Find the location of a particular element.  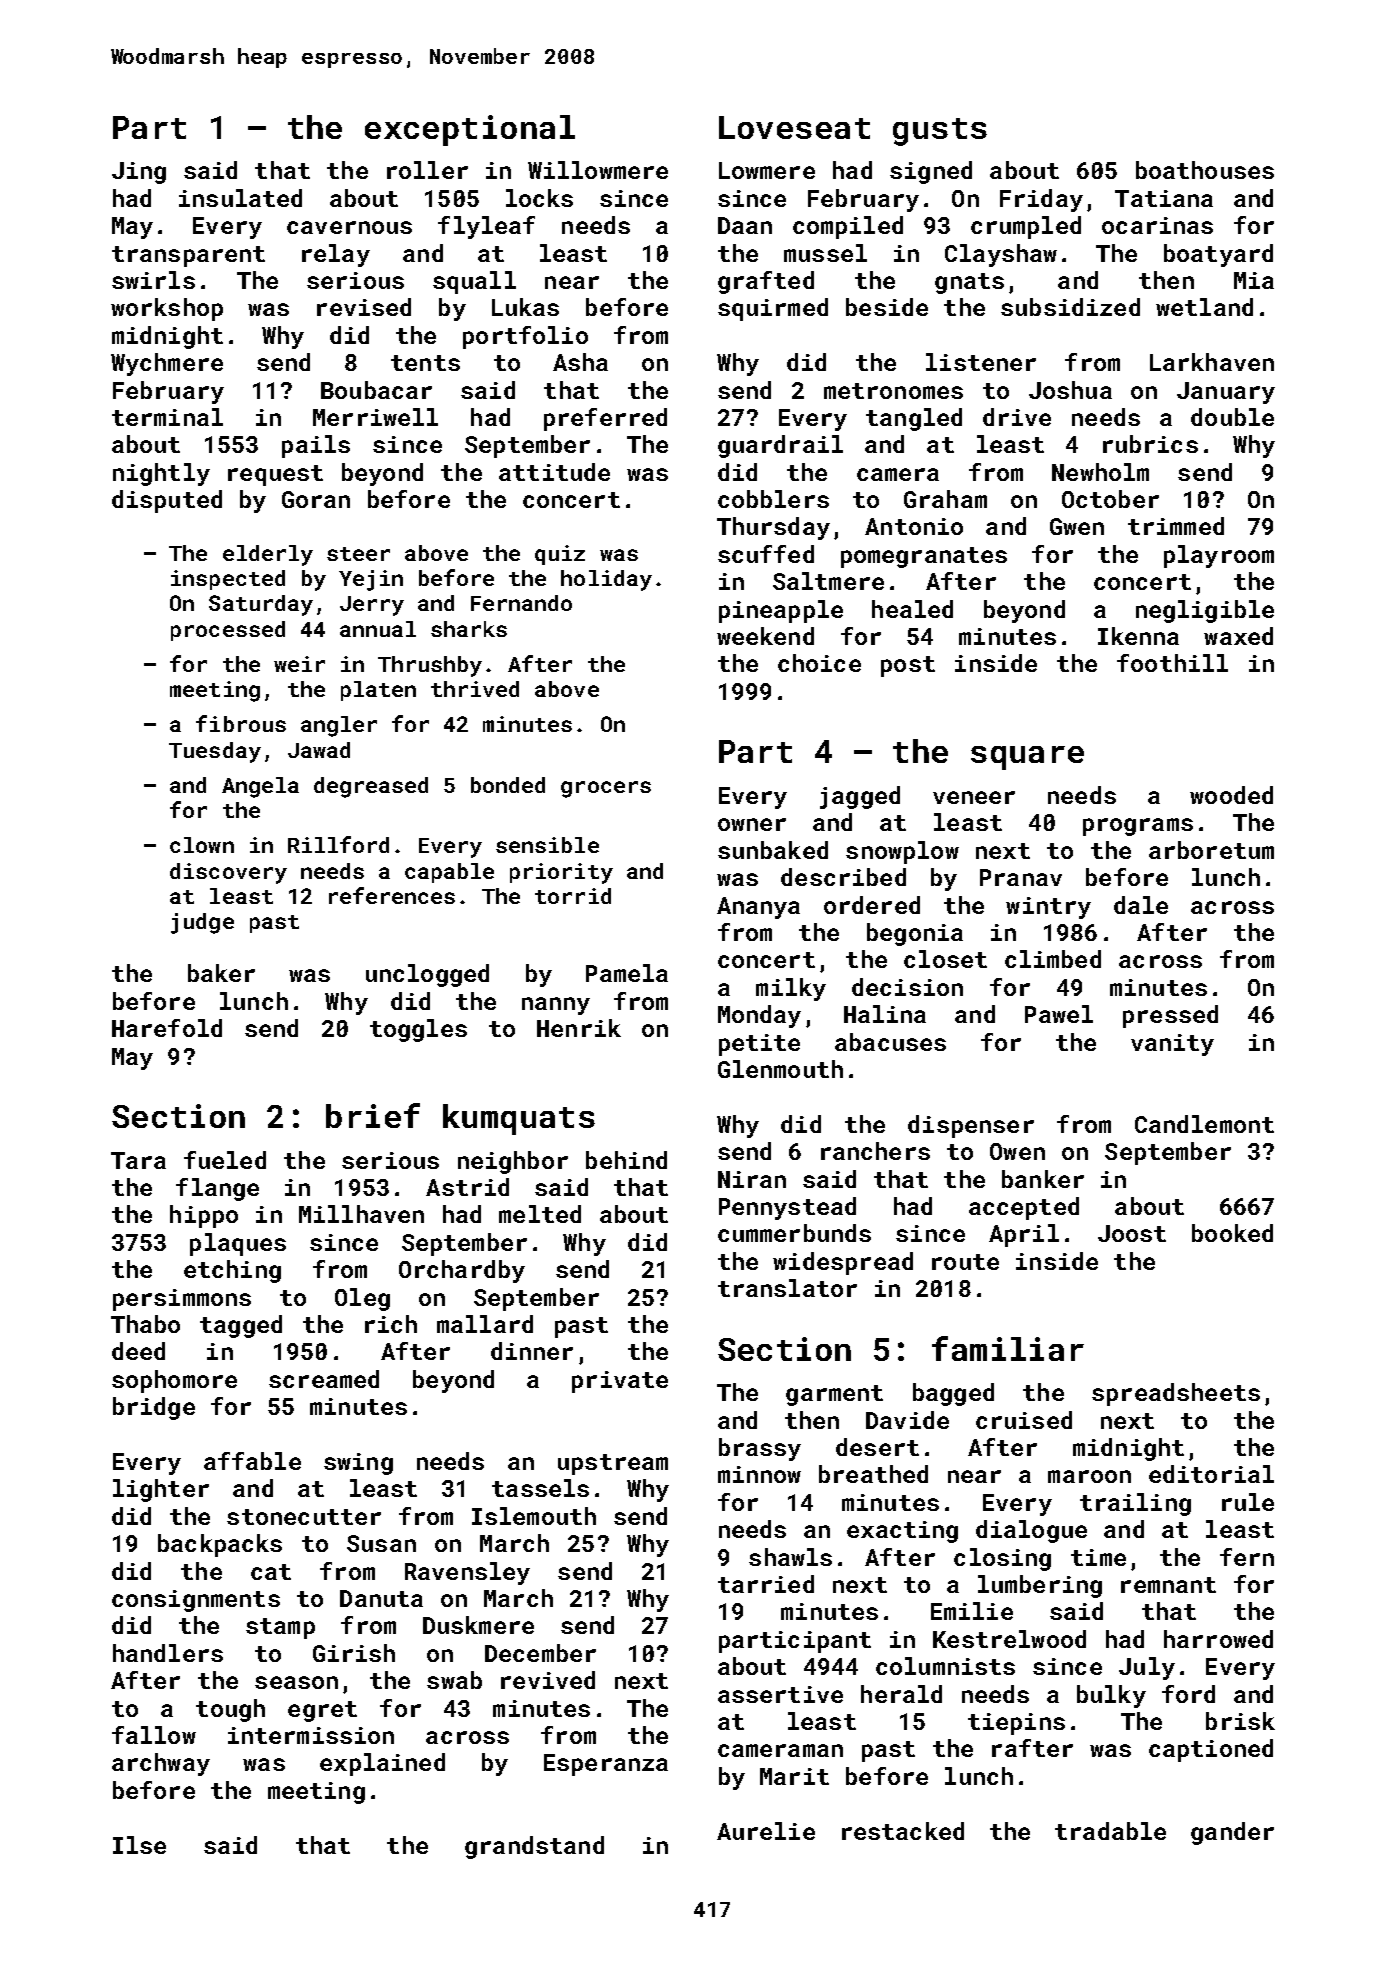

familiar is located at coordinates (1008, 1348).
